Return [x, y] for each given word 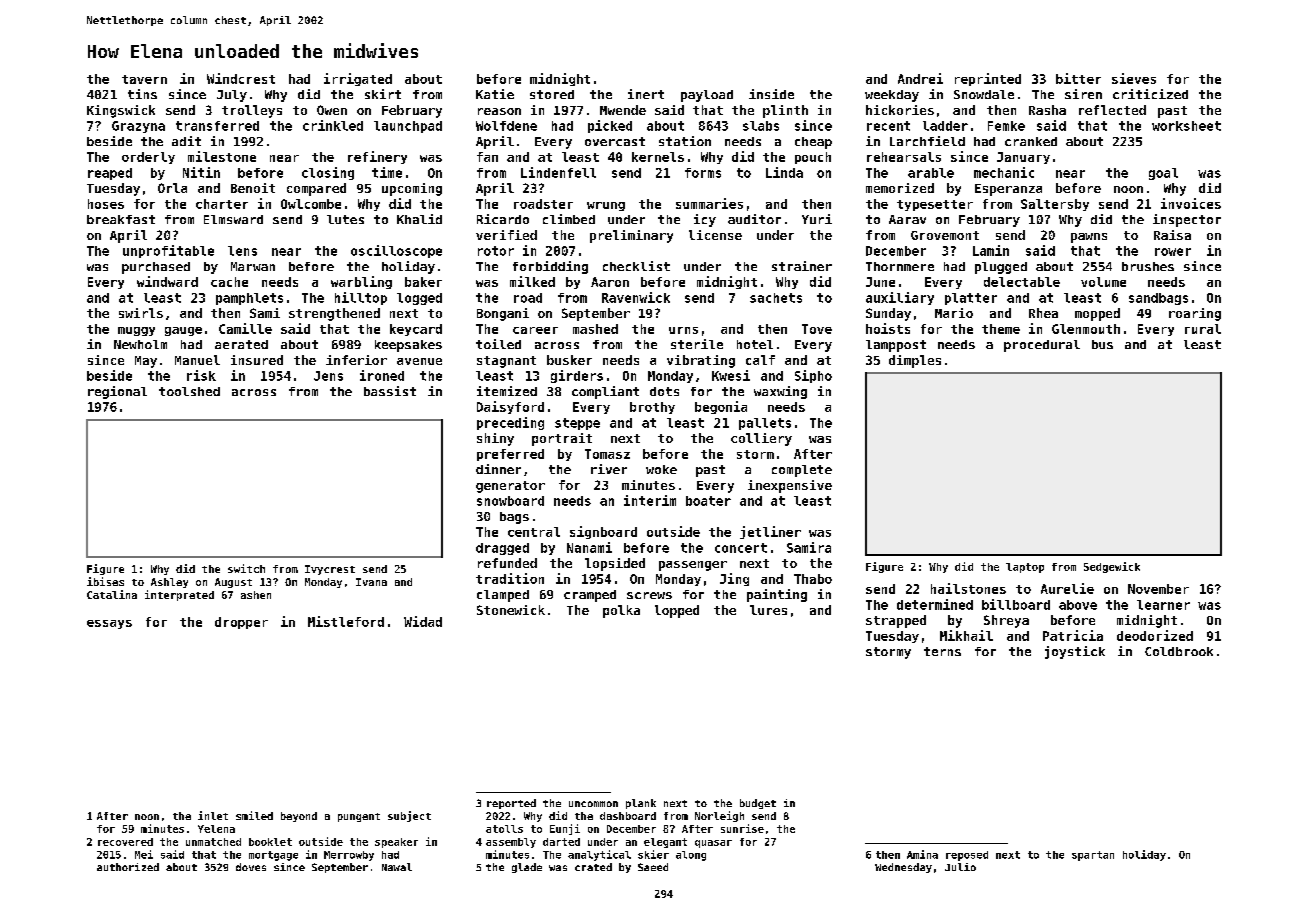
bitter [1078, 78]
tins [142, 94]
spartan [1093, 856]
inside [771, 94]
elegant [665, 843]
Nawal [397, 867]
